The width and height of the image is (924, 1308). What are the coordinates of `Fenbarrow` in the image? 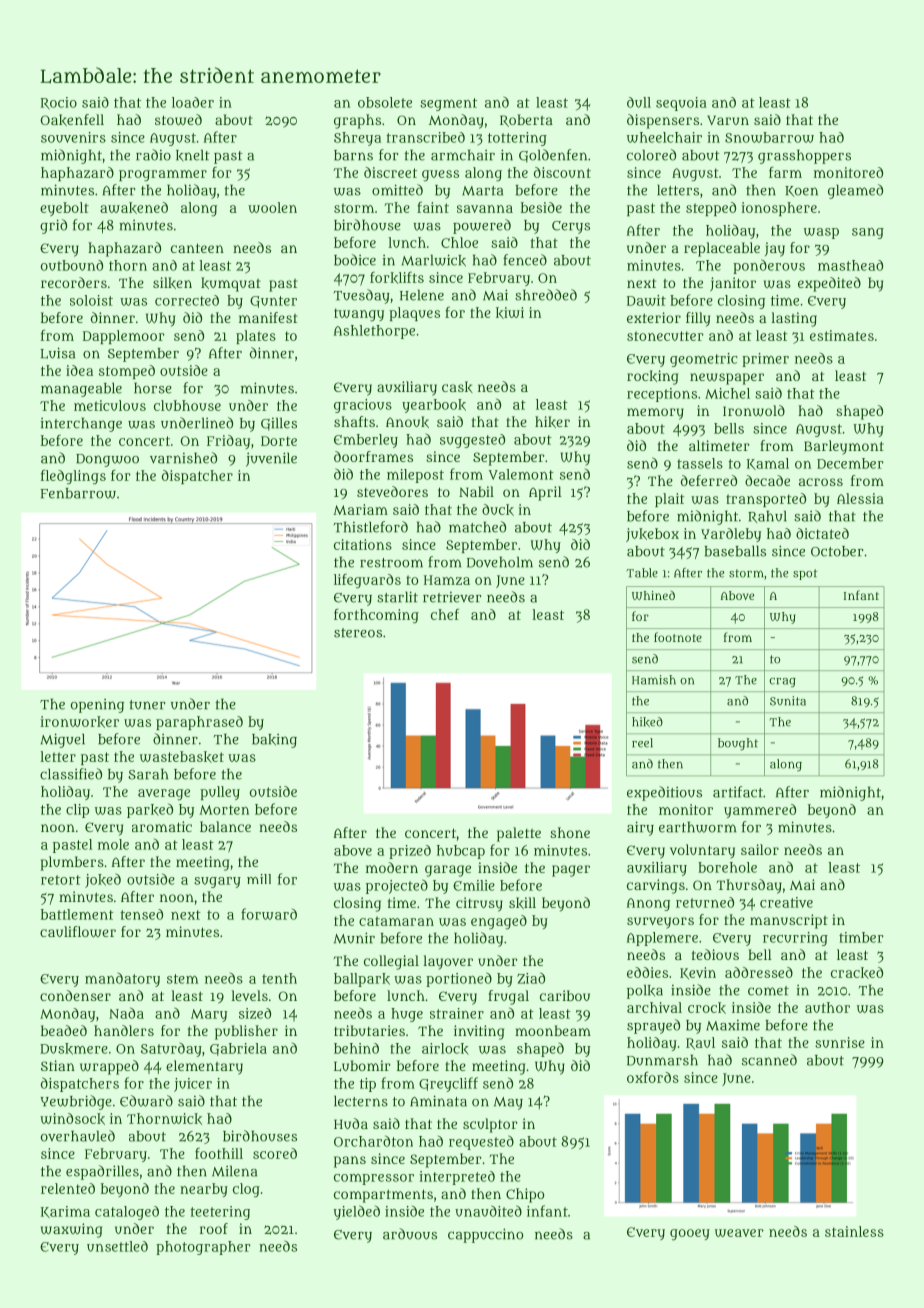 It's located at (78, 493).
